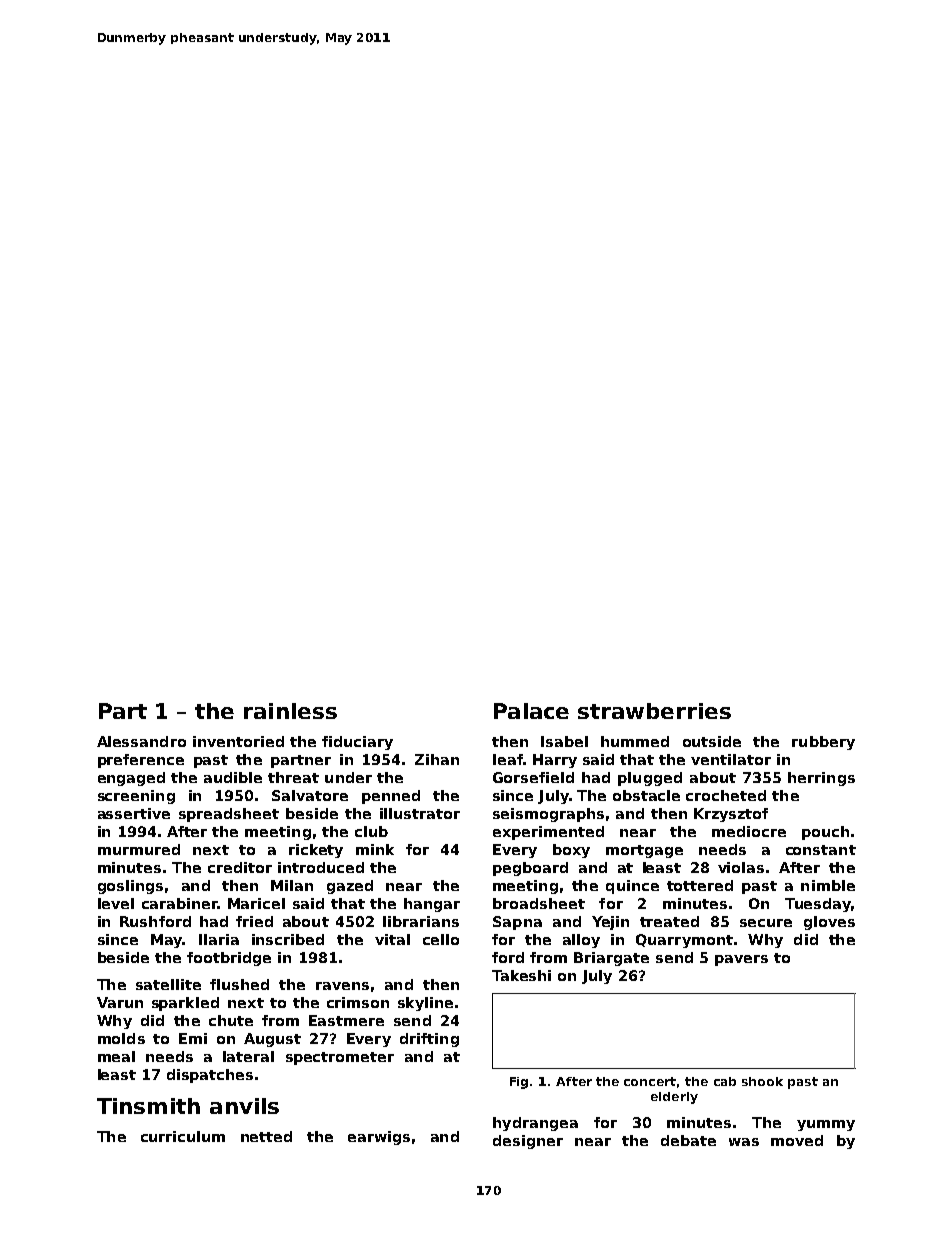 The width and height of the screenshot is (952, 1233). I want to click on Emi, so click(193, 1038).
